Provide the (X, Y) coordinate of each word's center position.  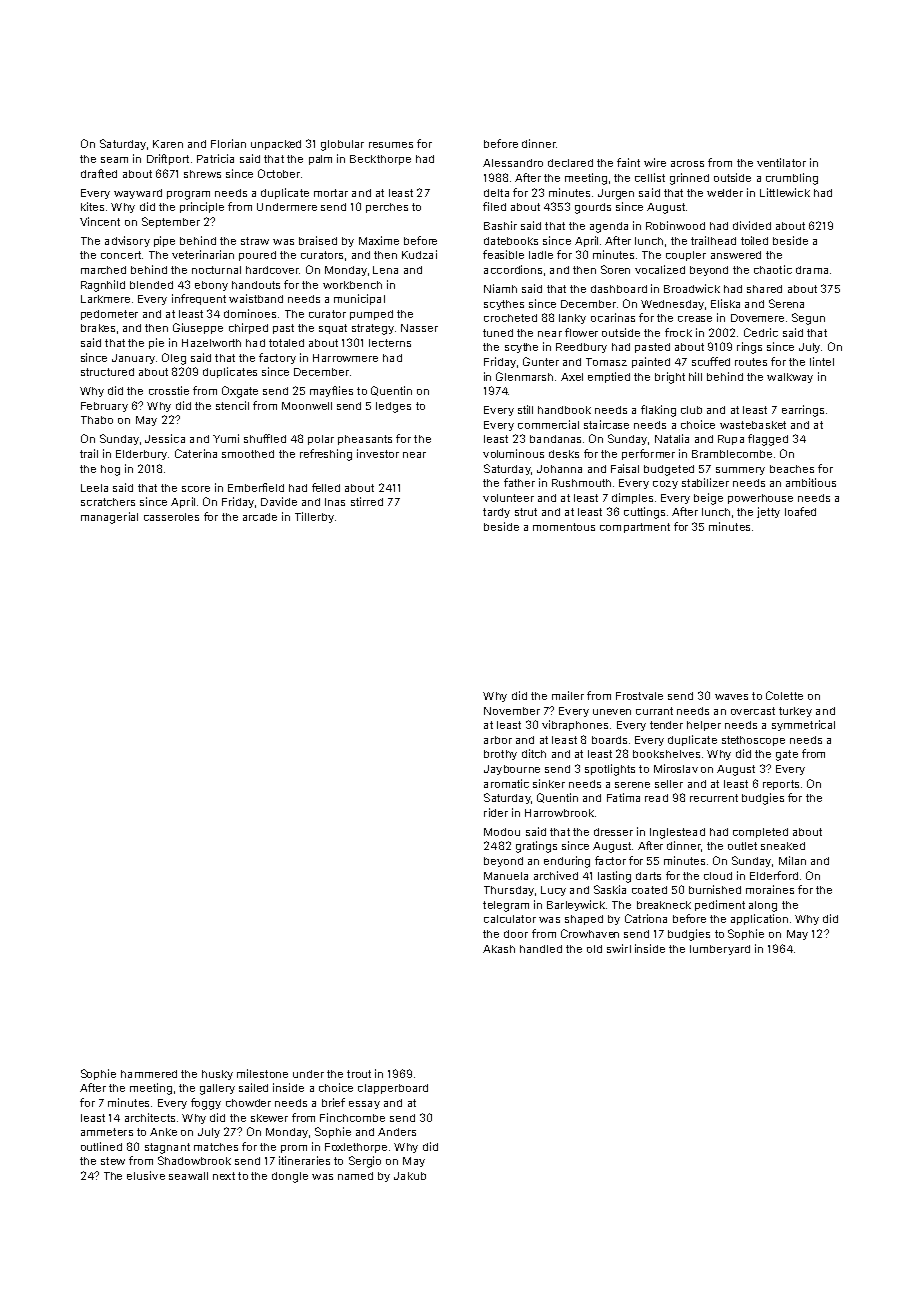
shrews (202, 174)
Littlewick (785, 192)
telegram (506, 906)
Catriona (646, 918)
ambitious (811, 482)
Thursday (509, 891)
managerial (109, 518)
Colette (784, 695)
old (594, 949)
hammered (149, 1074)
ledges (393, 407)
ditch (534, 753)
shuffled (265, 438)
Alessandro (513, 163)
